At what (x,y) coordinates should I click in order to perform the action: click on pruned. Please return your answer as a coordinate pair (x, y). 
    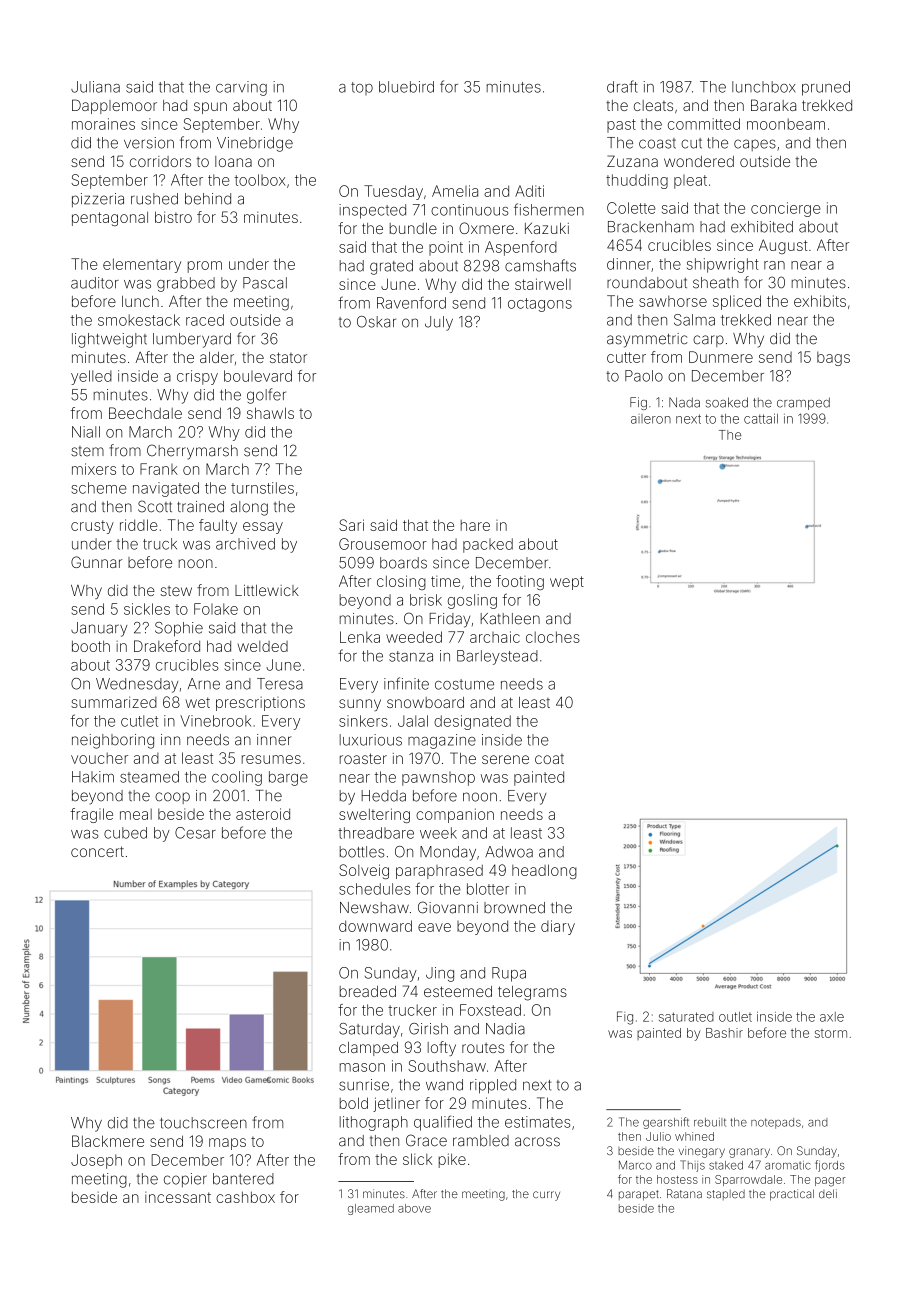
    Looking at the image, I should click on (826, 88).
